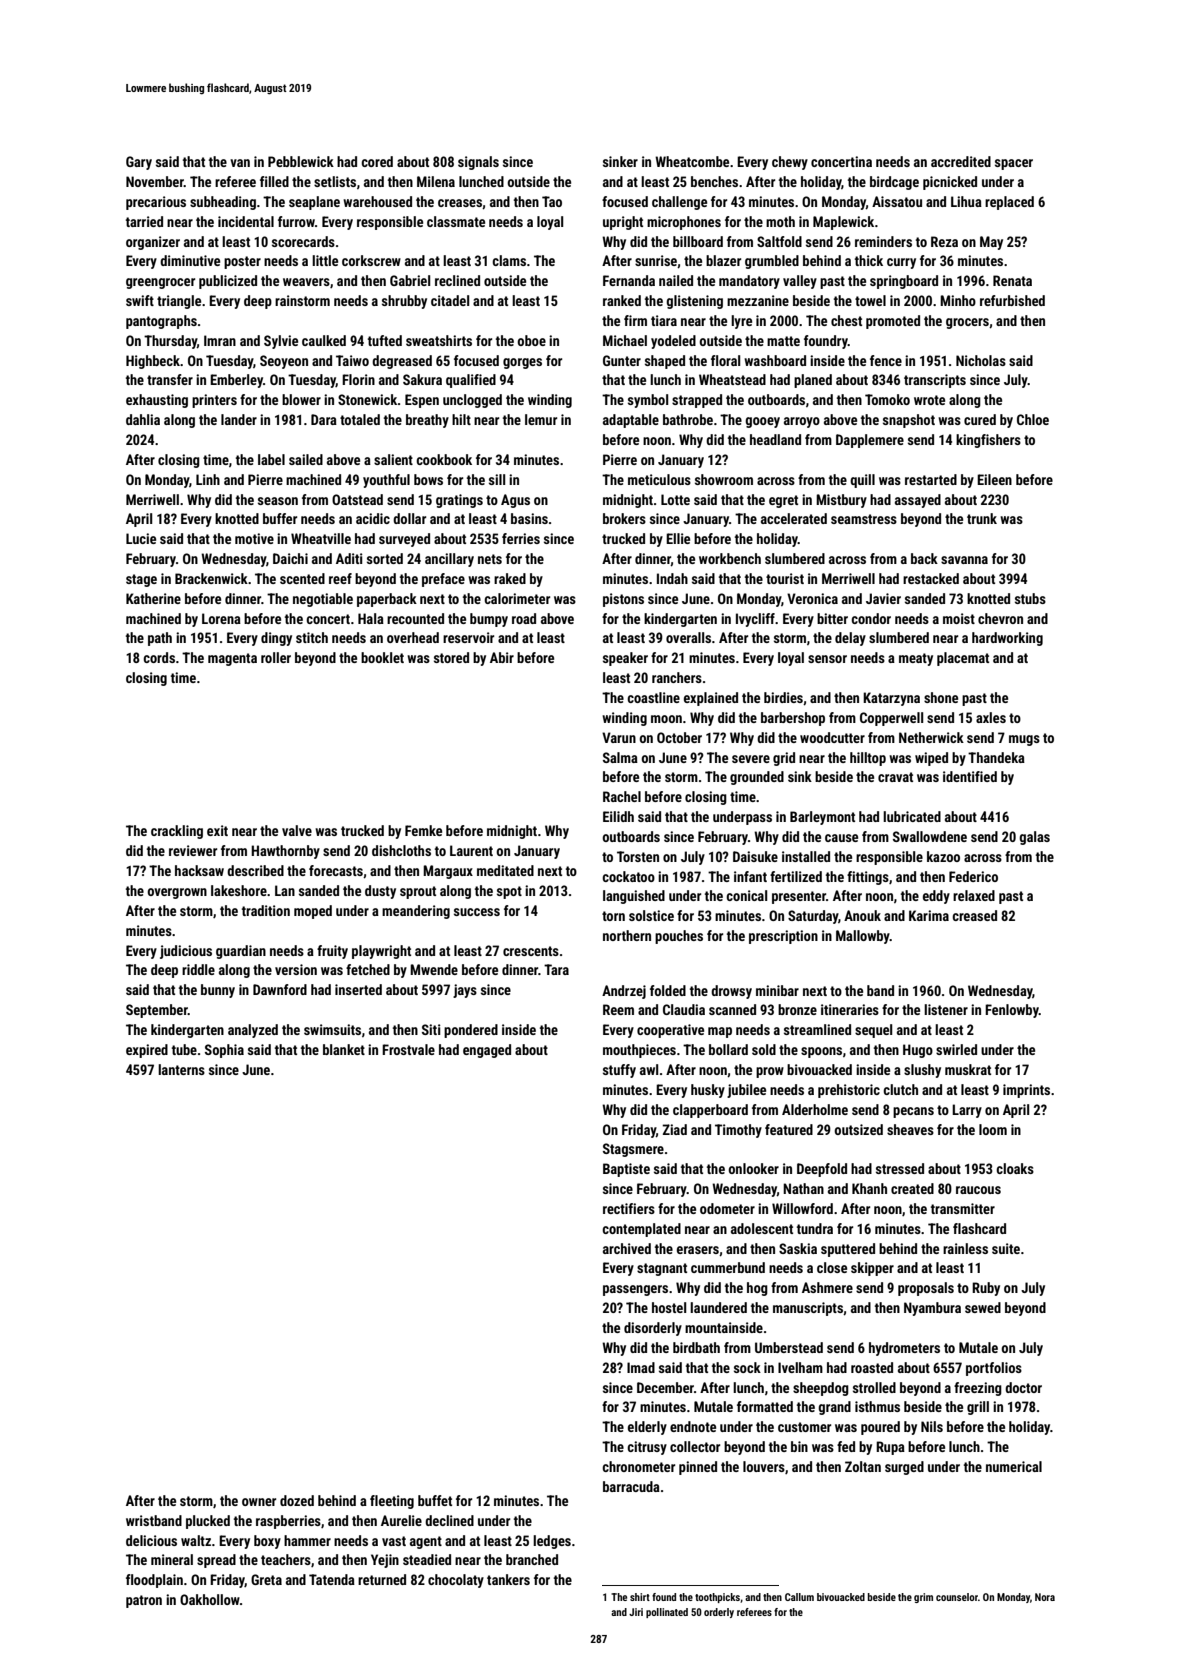  What do you see at coordinates (631, 421) in the document?
I see `adaptable` at bounding box center [631, 421].
